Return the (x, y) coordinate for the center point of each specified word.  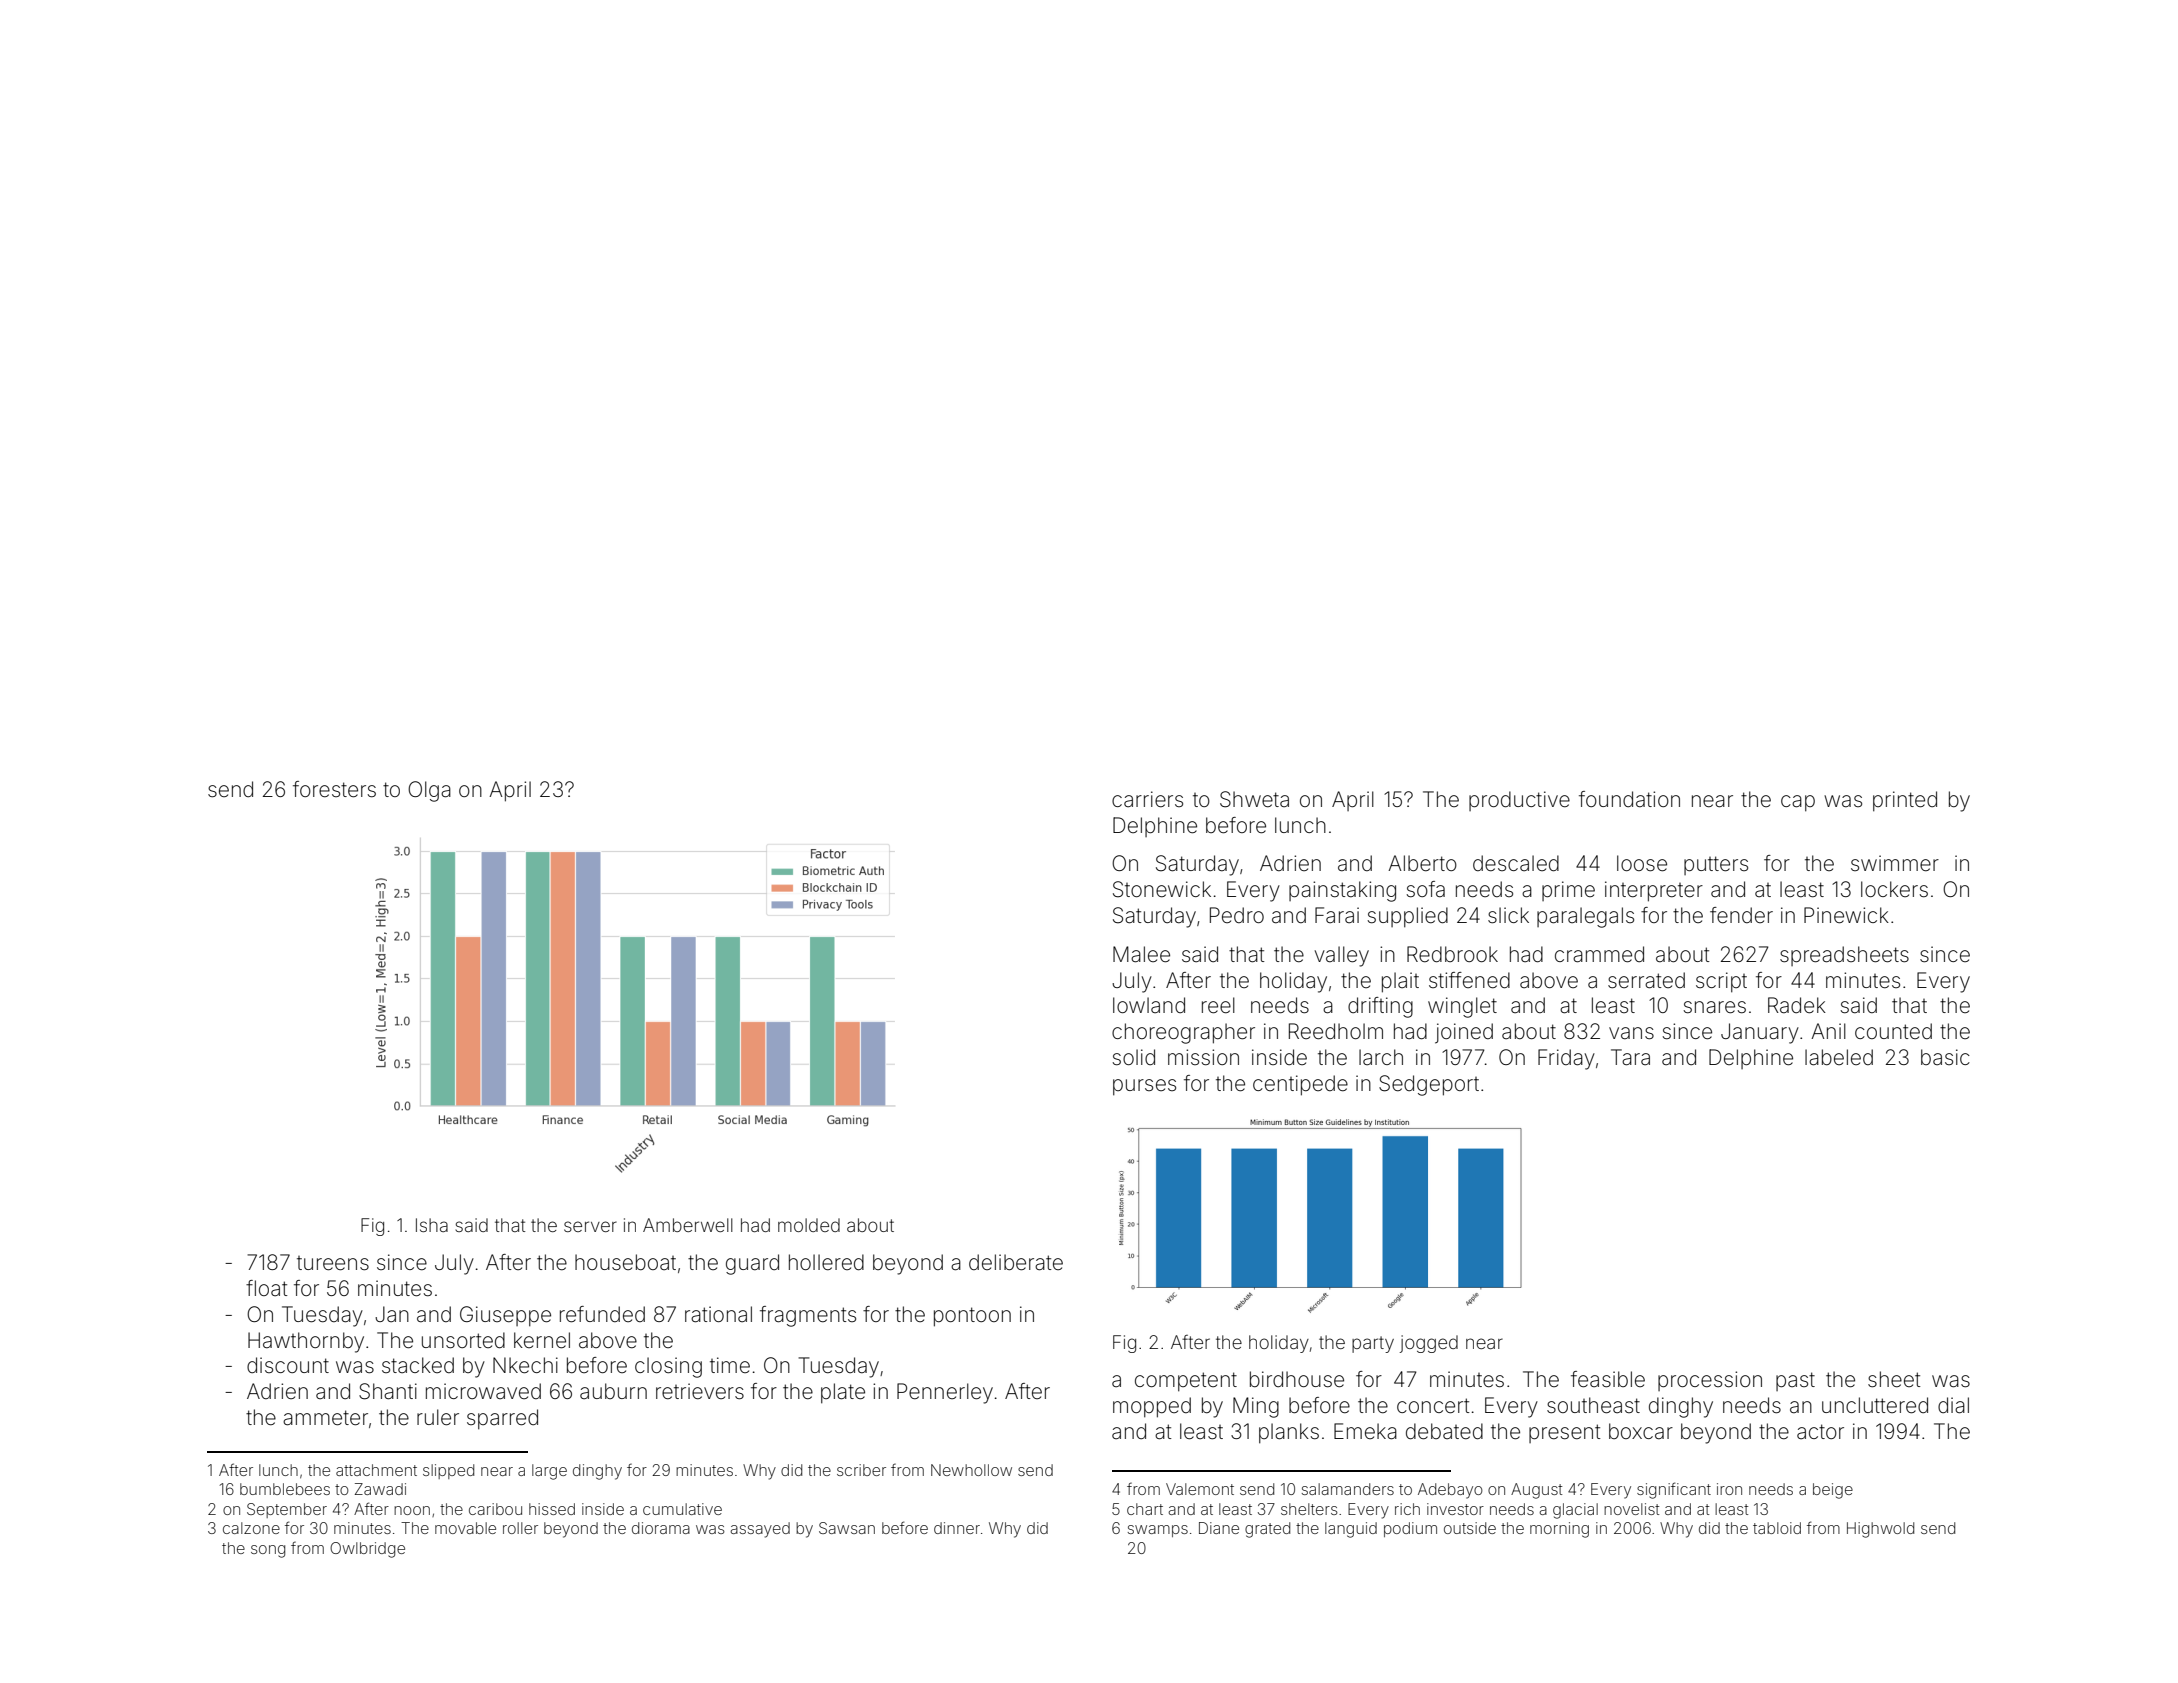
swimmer (1895, 863)
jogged (1429, 1344)
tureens (333, 1263)
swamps (1158, 1531)
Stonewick (1162, 889)
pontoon (972, 1317)
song (268, 1551)
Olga (429, 791)
